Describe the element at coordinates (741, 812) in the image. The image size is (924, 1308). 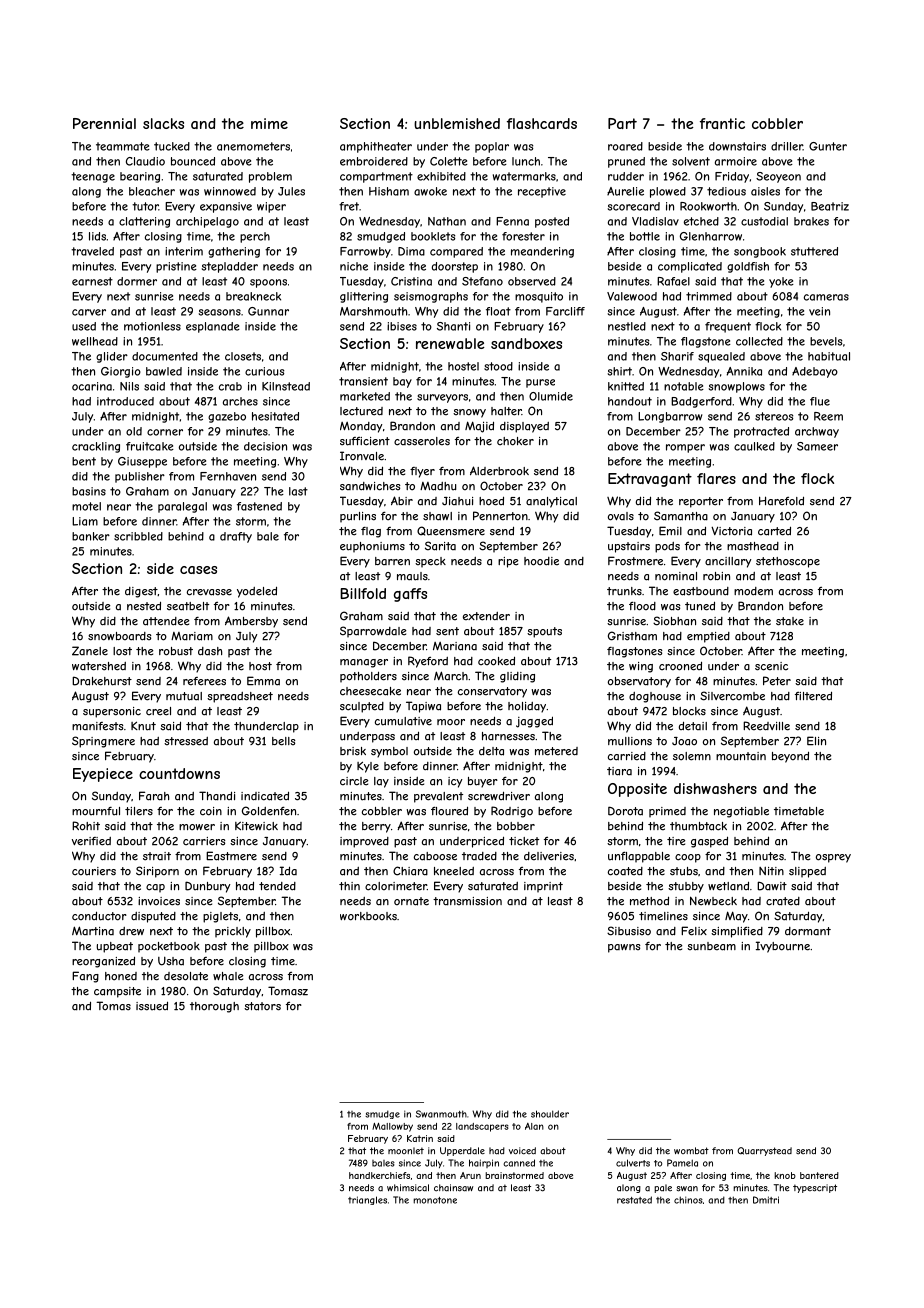
I see `negotiable` at that location.
